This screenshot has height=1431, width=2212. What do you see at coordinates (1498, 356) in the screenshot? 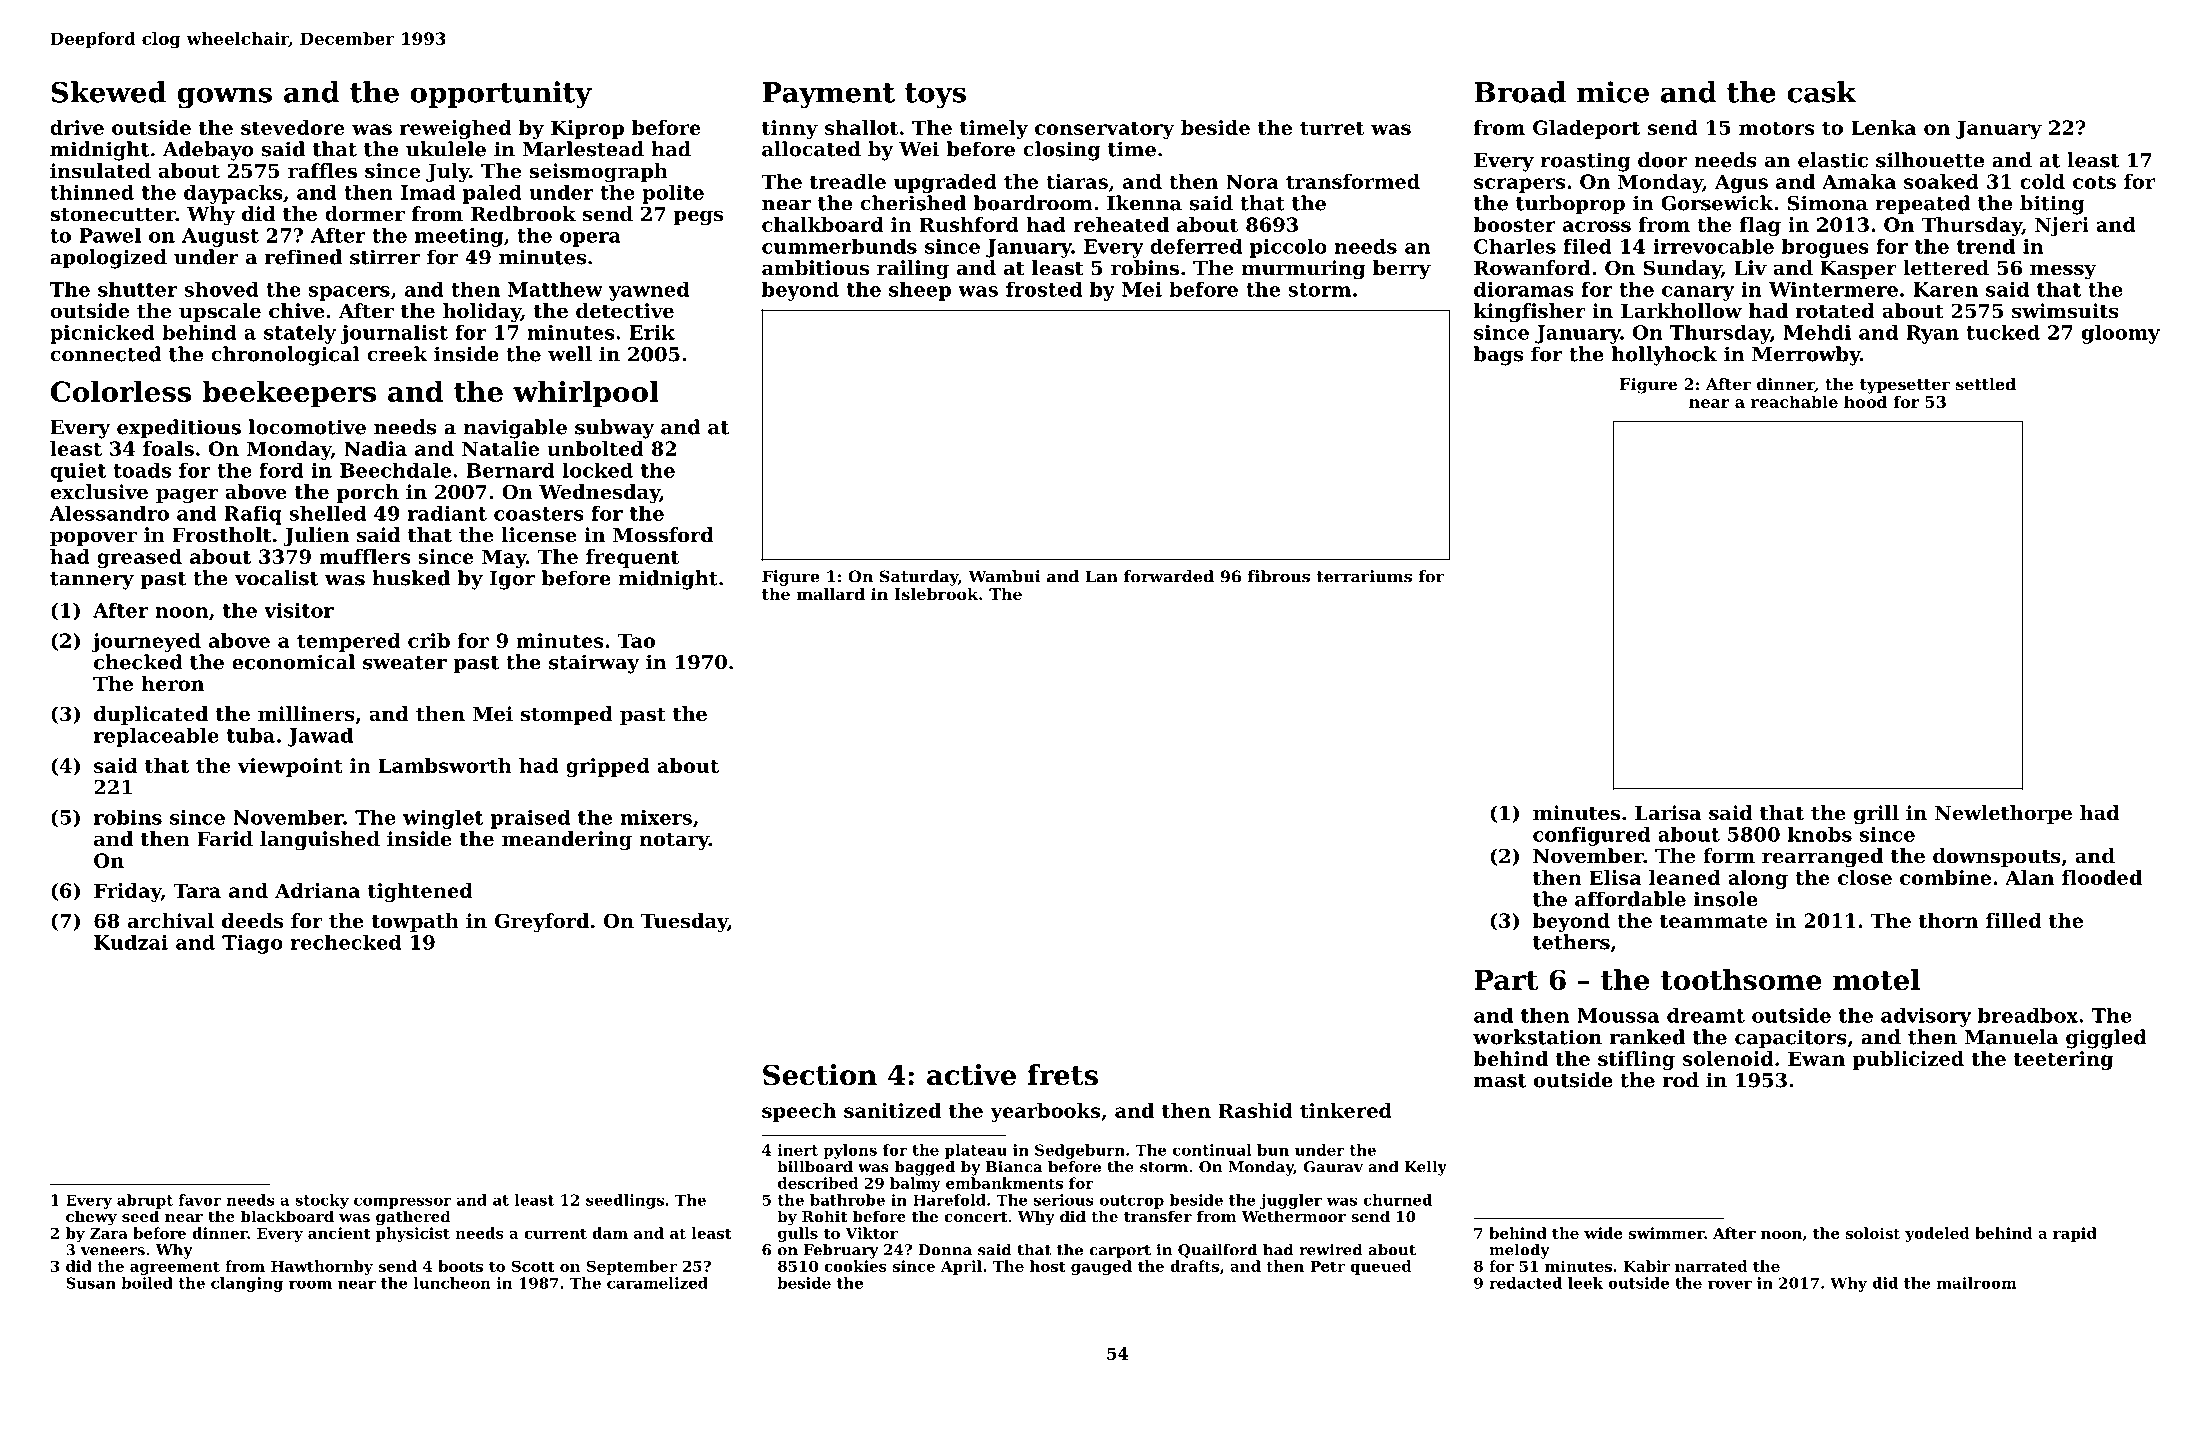
I see `bags` at bounding box center [1498, 356].
